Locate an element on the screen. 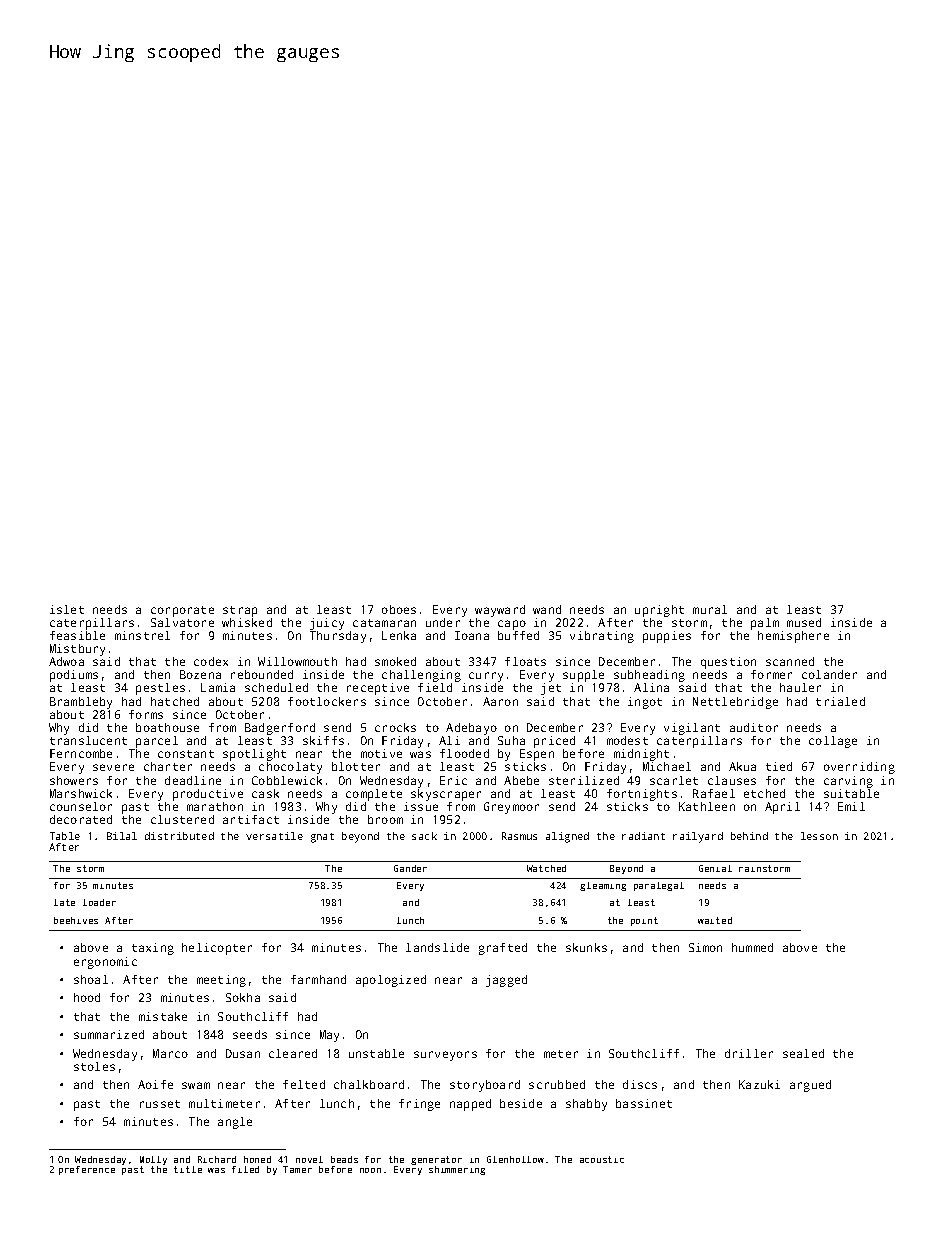 This screenshot has width=952, height=1233. Ferncombe is located at coordinates (81, 753).
